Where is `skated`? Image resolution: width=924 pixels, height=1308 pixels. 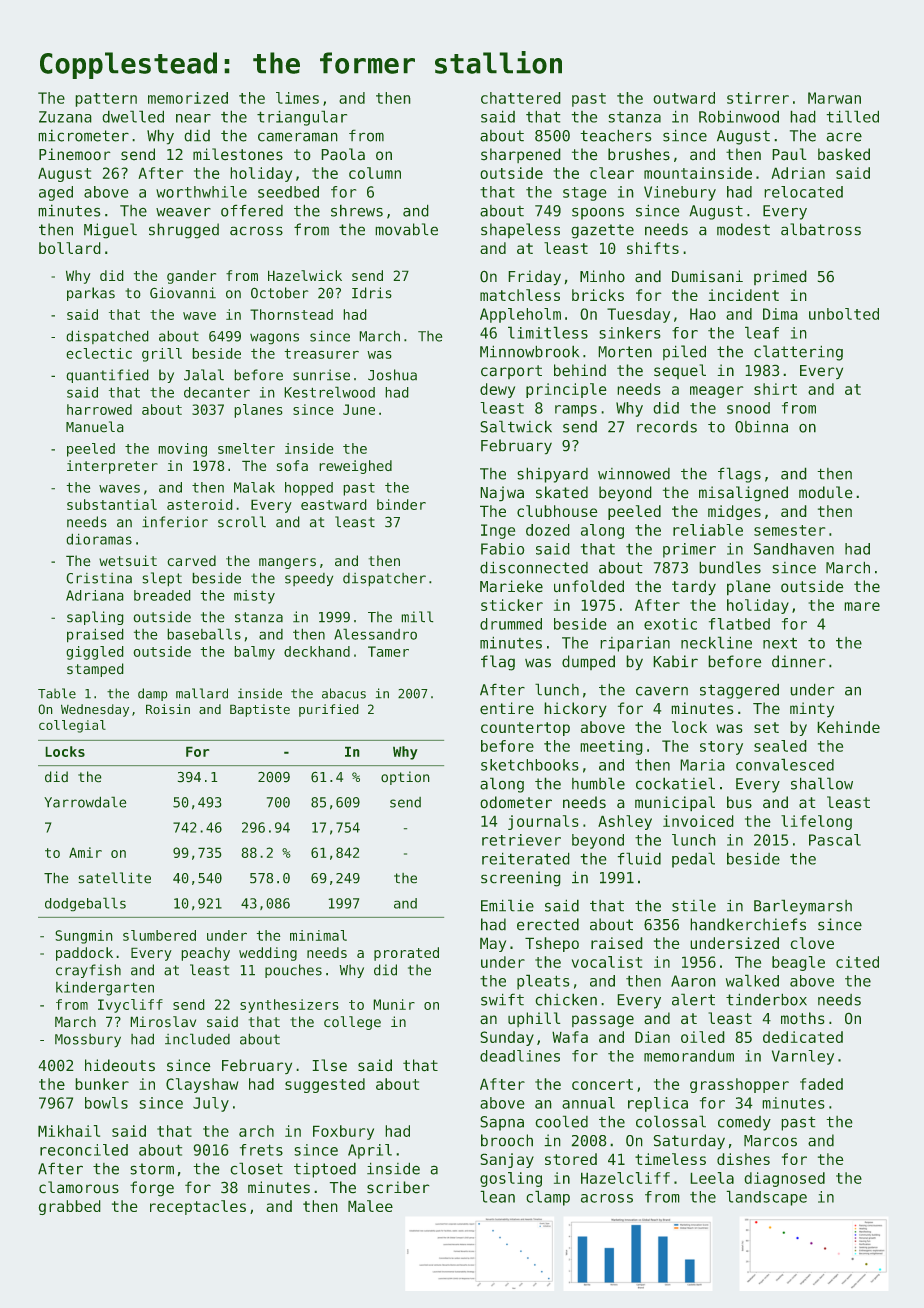
skated is located at coordinates (562, 492).
